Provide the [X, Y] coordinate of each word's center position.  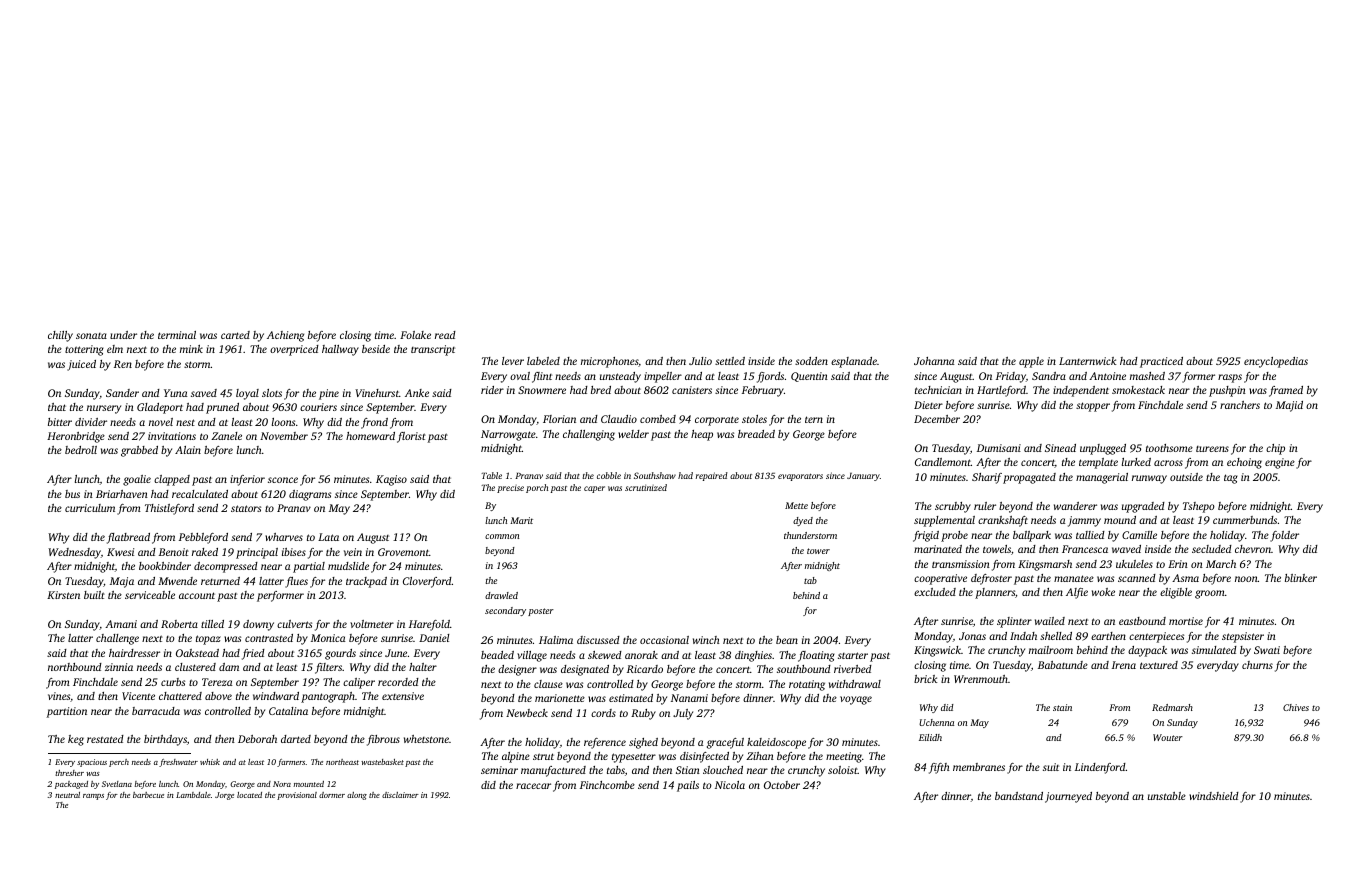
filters [328, 668]
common [502, 536]
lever [513, 361]
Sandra [1049, 376]
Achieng [285, 336]
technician [938, 390]
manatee [1074, 578]
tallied [1090, 535]
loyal [247, 394]
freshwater [178, 763]
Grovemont [403, 552]
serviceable [150, 595]
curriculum [90, 508]
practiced [1161, 362]
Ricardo [645, 669]
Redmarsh [1172, 707]
